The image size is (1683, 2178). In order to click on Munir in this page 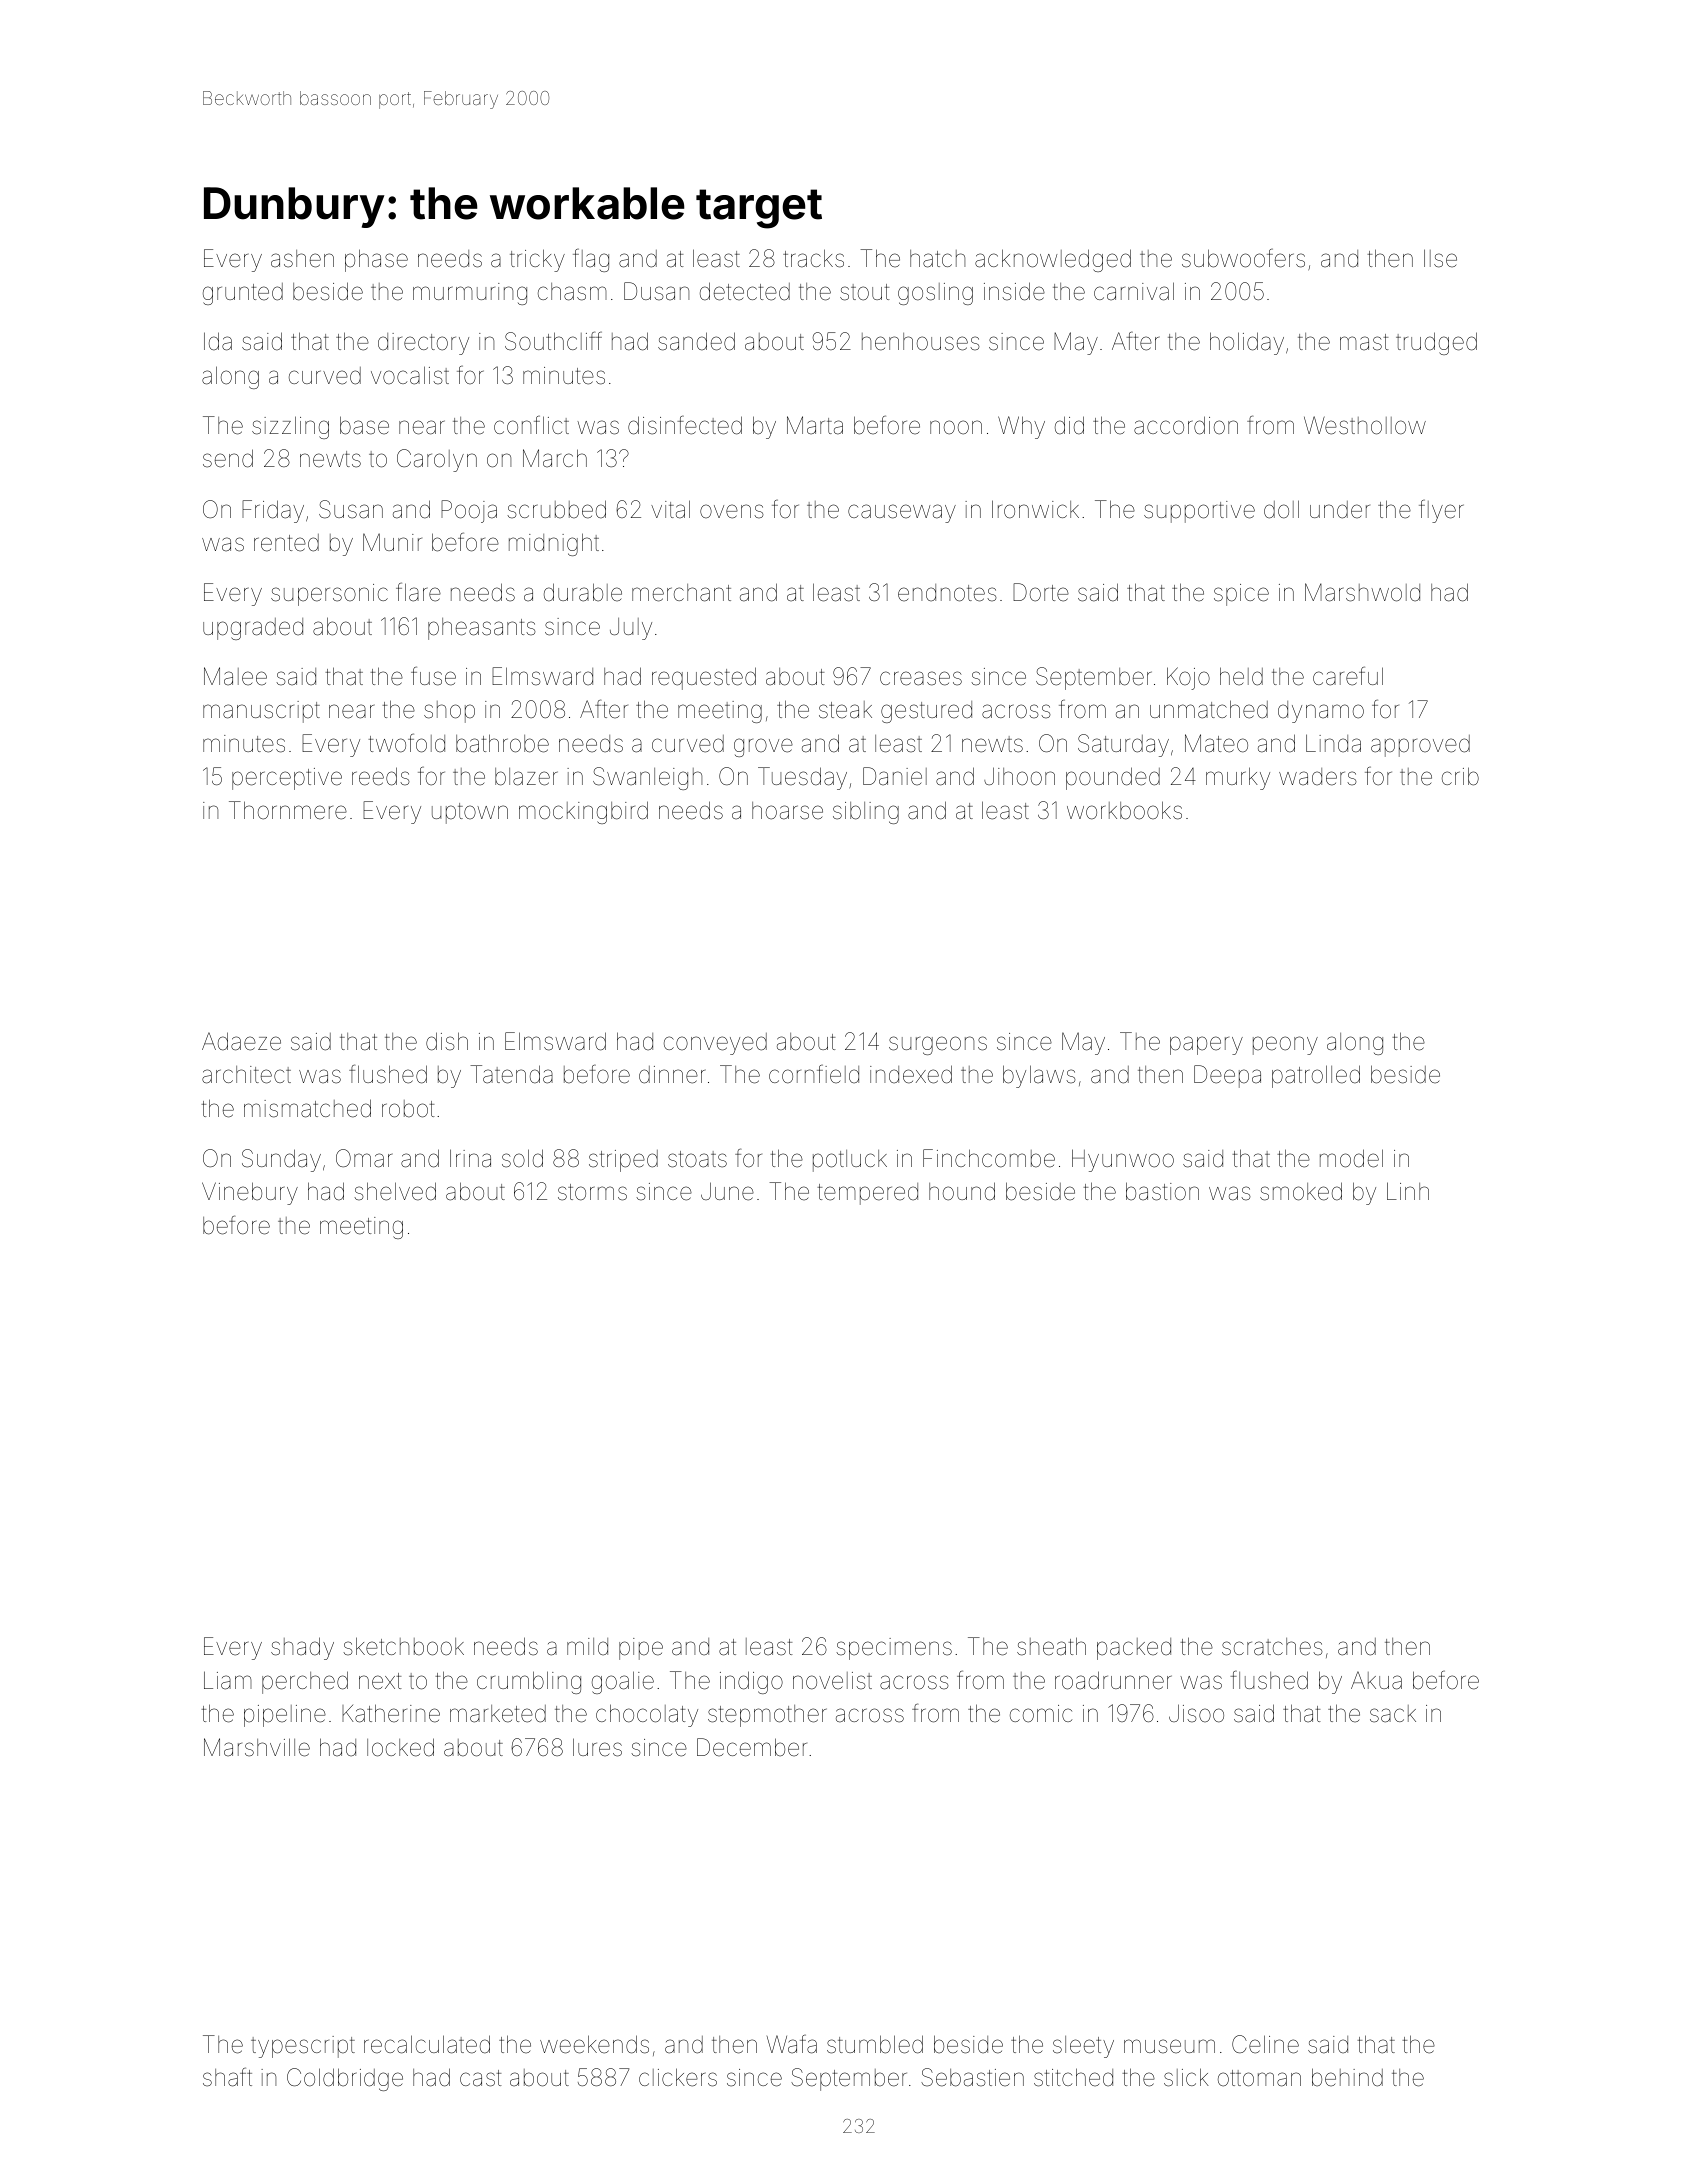, I will do `click(392, 542)`.
